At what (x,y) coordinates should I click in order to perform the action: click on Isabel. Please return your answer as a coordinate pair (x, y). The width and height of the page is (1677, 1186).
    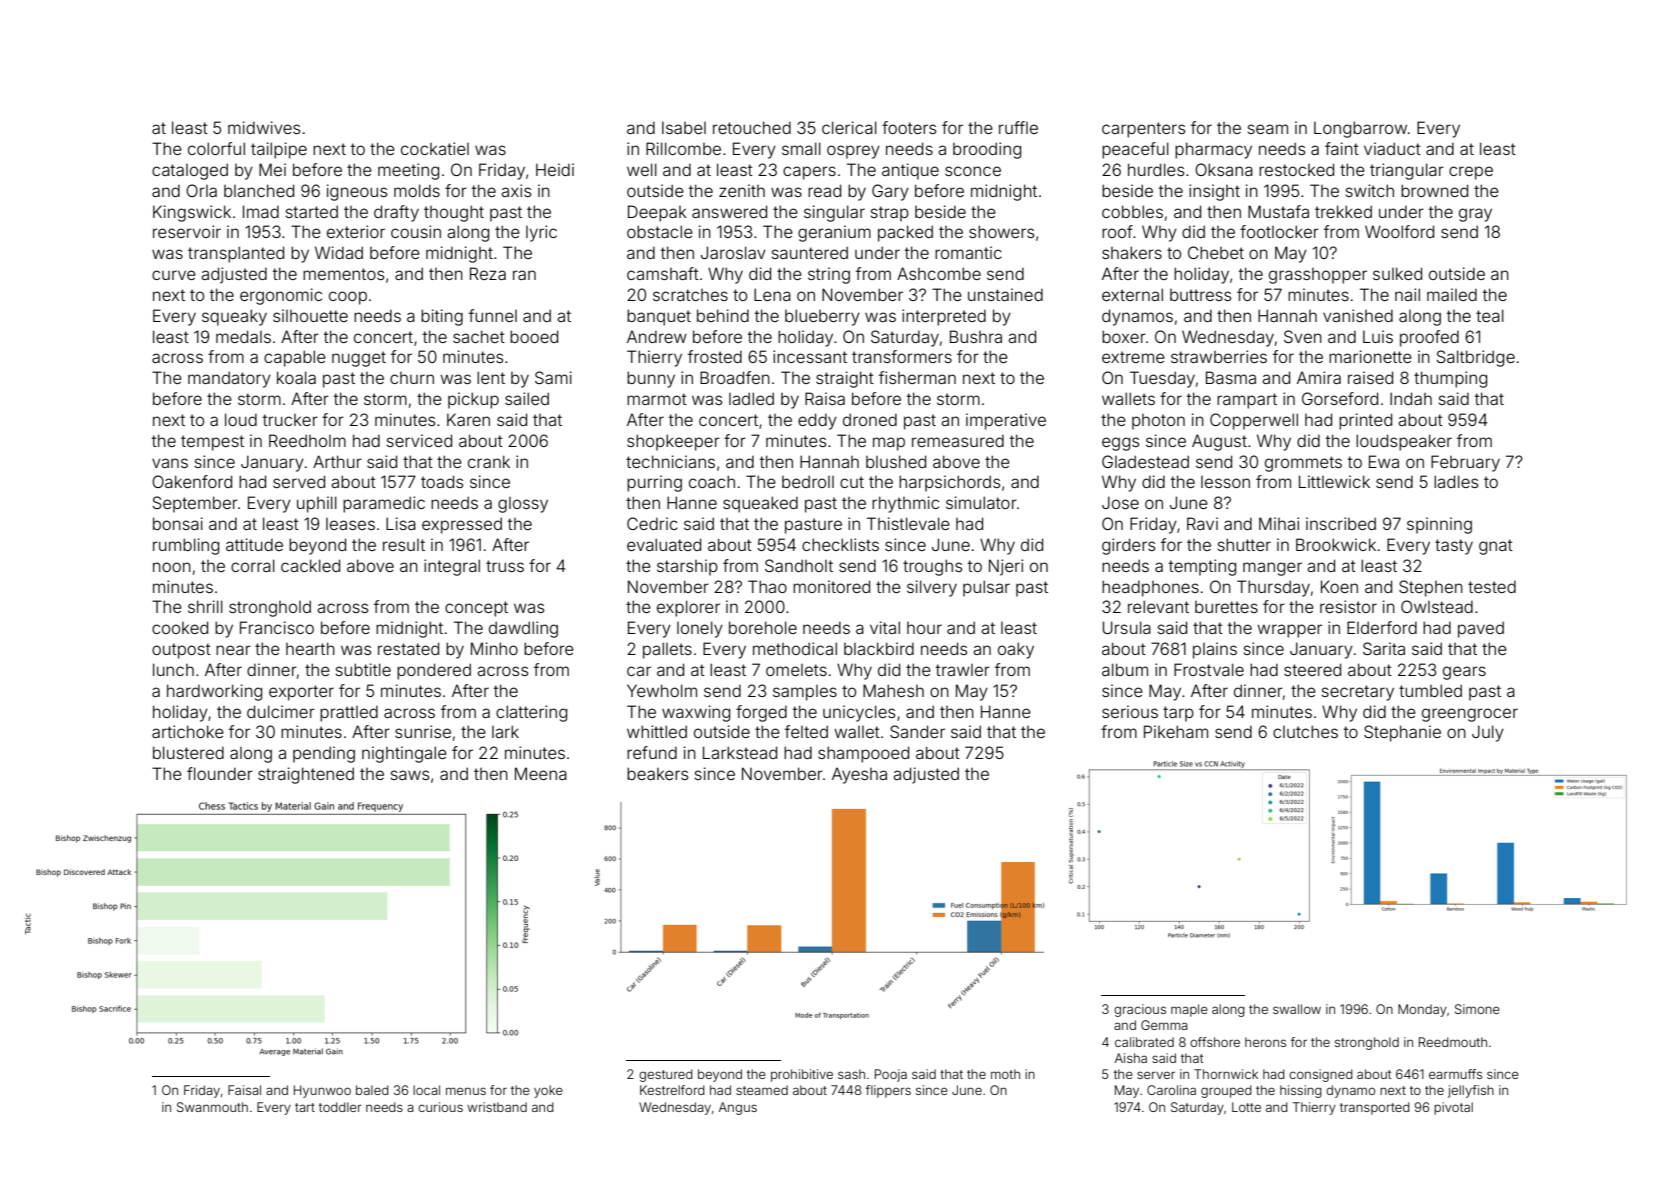
    Looking at the image, I should click on (684, 127).
